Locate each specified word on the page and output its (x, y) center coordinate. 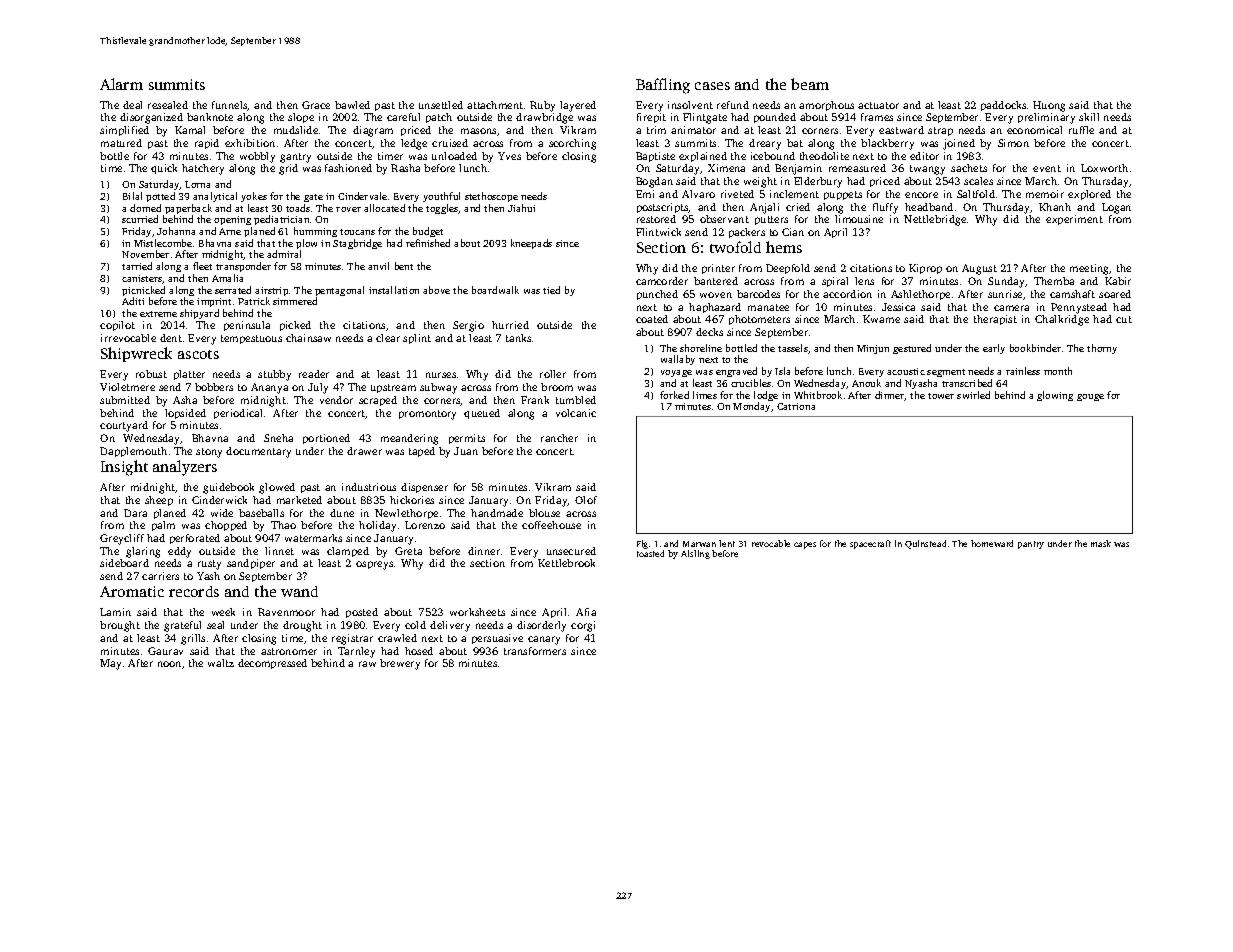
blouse (544, 513)
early (994, 349)
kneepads (531, 244)
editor (924, 156)
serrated (233, 290)
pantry (1031, 545)
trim (656, 130)
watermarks (313, 538)
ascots (198, 354)
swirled (973, 395)
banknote (210, 117)
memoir (1045, 194)
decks (709, 332)
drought (302, 626)
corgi (583, 626)
